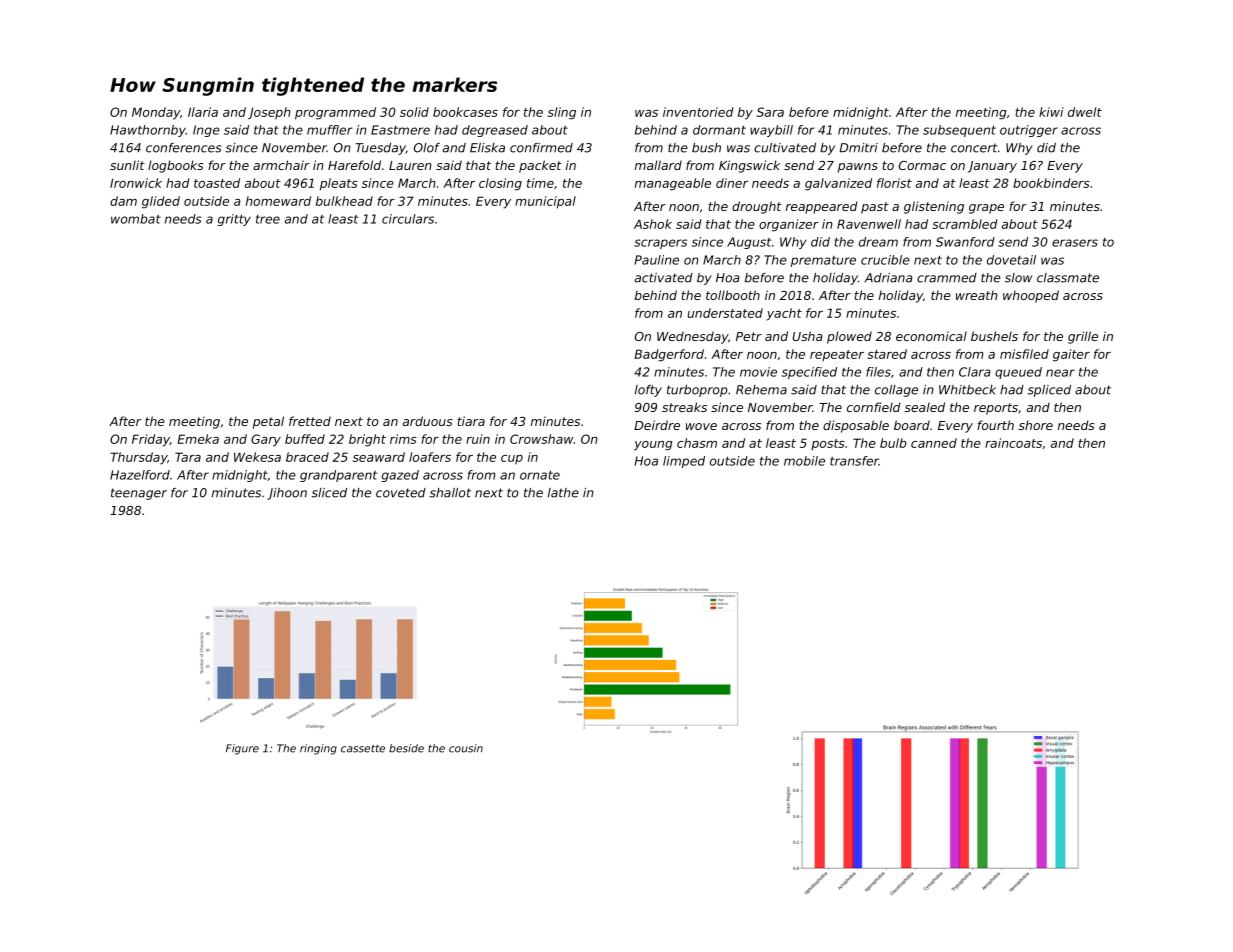 The height and width of the document is (952, 1233). What do you see at coordinates (310, 421) in the document?
I see `fretted` at bounding box center [310, 421].
